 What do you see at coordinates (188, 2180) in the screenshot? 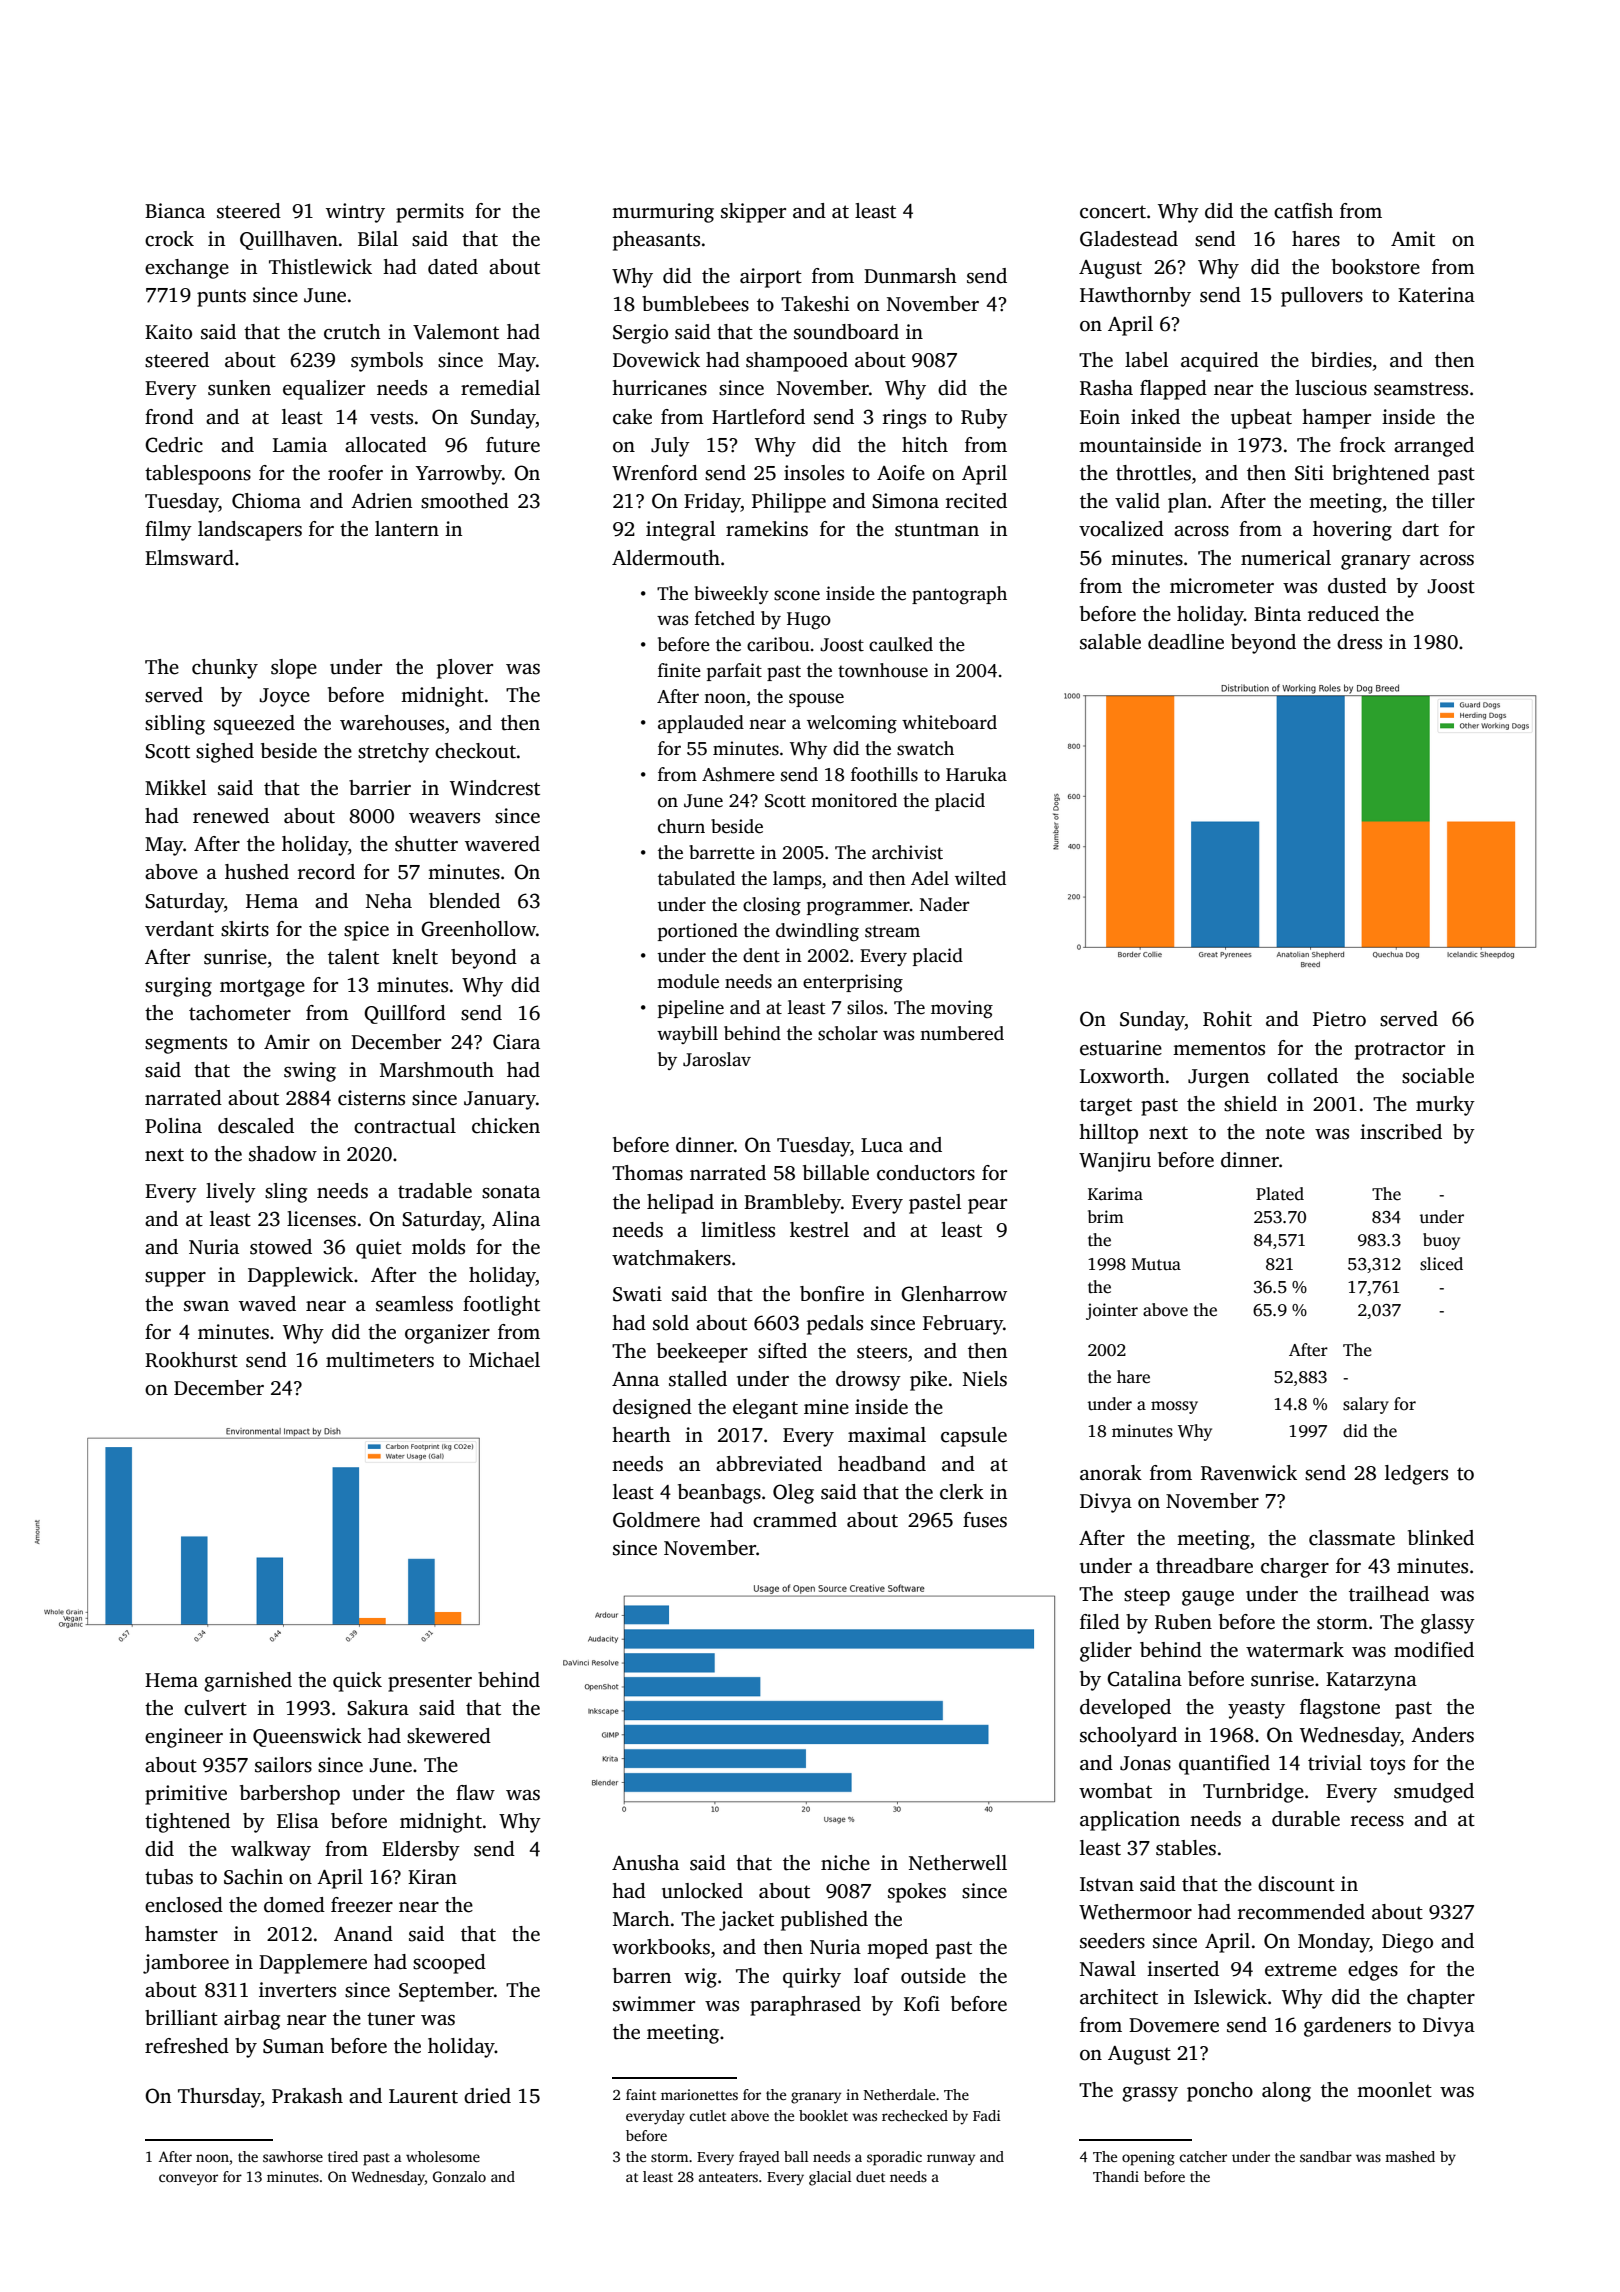
I see `conveyor` at bounding box center [188, 2180].
